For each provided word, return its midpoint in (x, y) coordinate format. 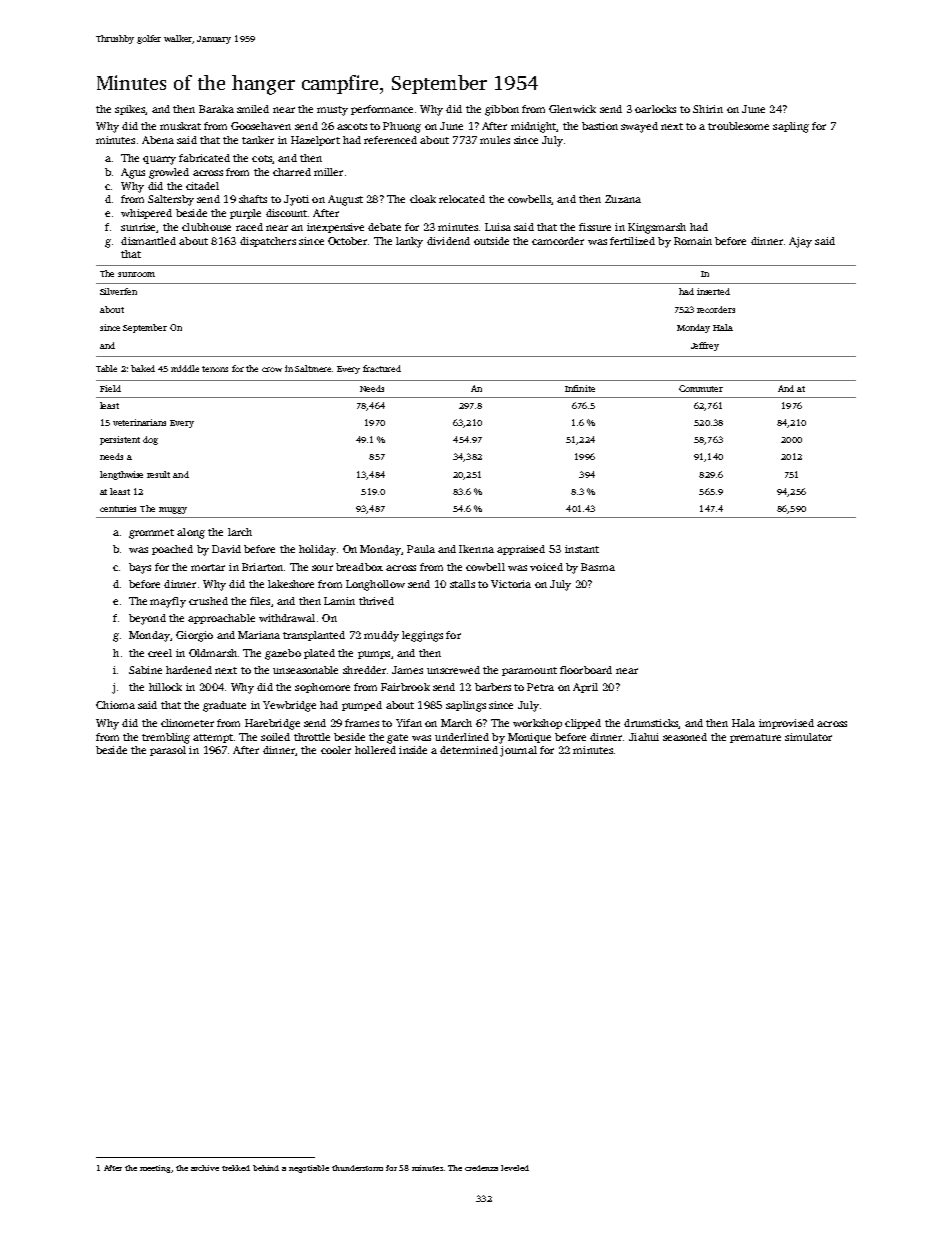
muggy (173, 510)
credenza (481, 1168)
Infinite (580, 388)
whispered (146, 214)
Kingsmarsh (657, 228)
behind (266, 1168)
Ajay (800, 242)
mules (495, 140)
